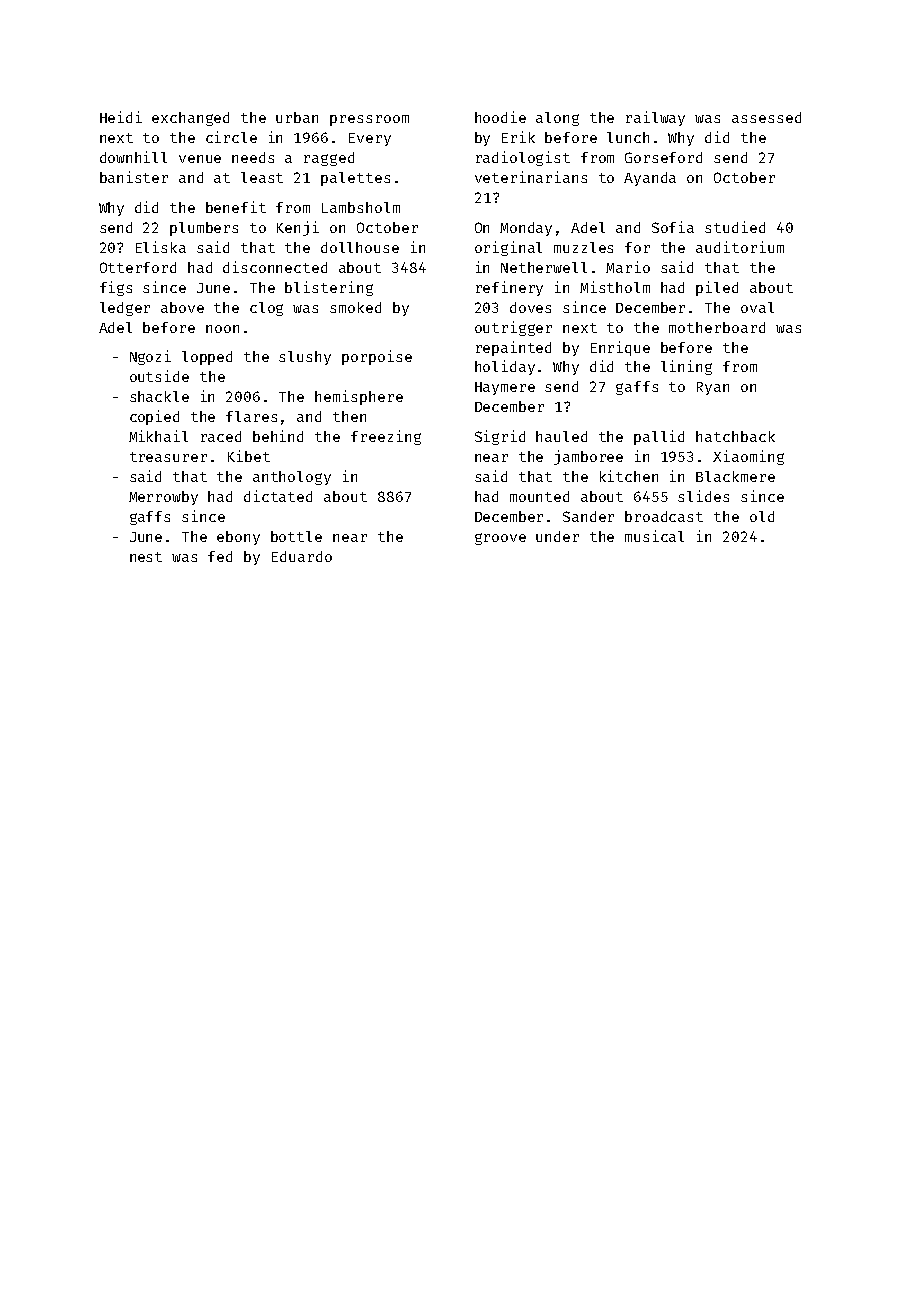  What do you see at coordinates (377, 357) in the page?
I see `porpoise` at bounding box center [377, 357].
